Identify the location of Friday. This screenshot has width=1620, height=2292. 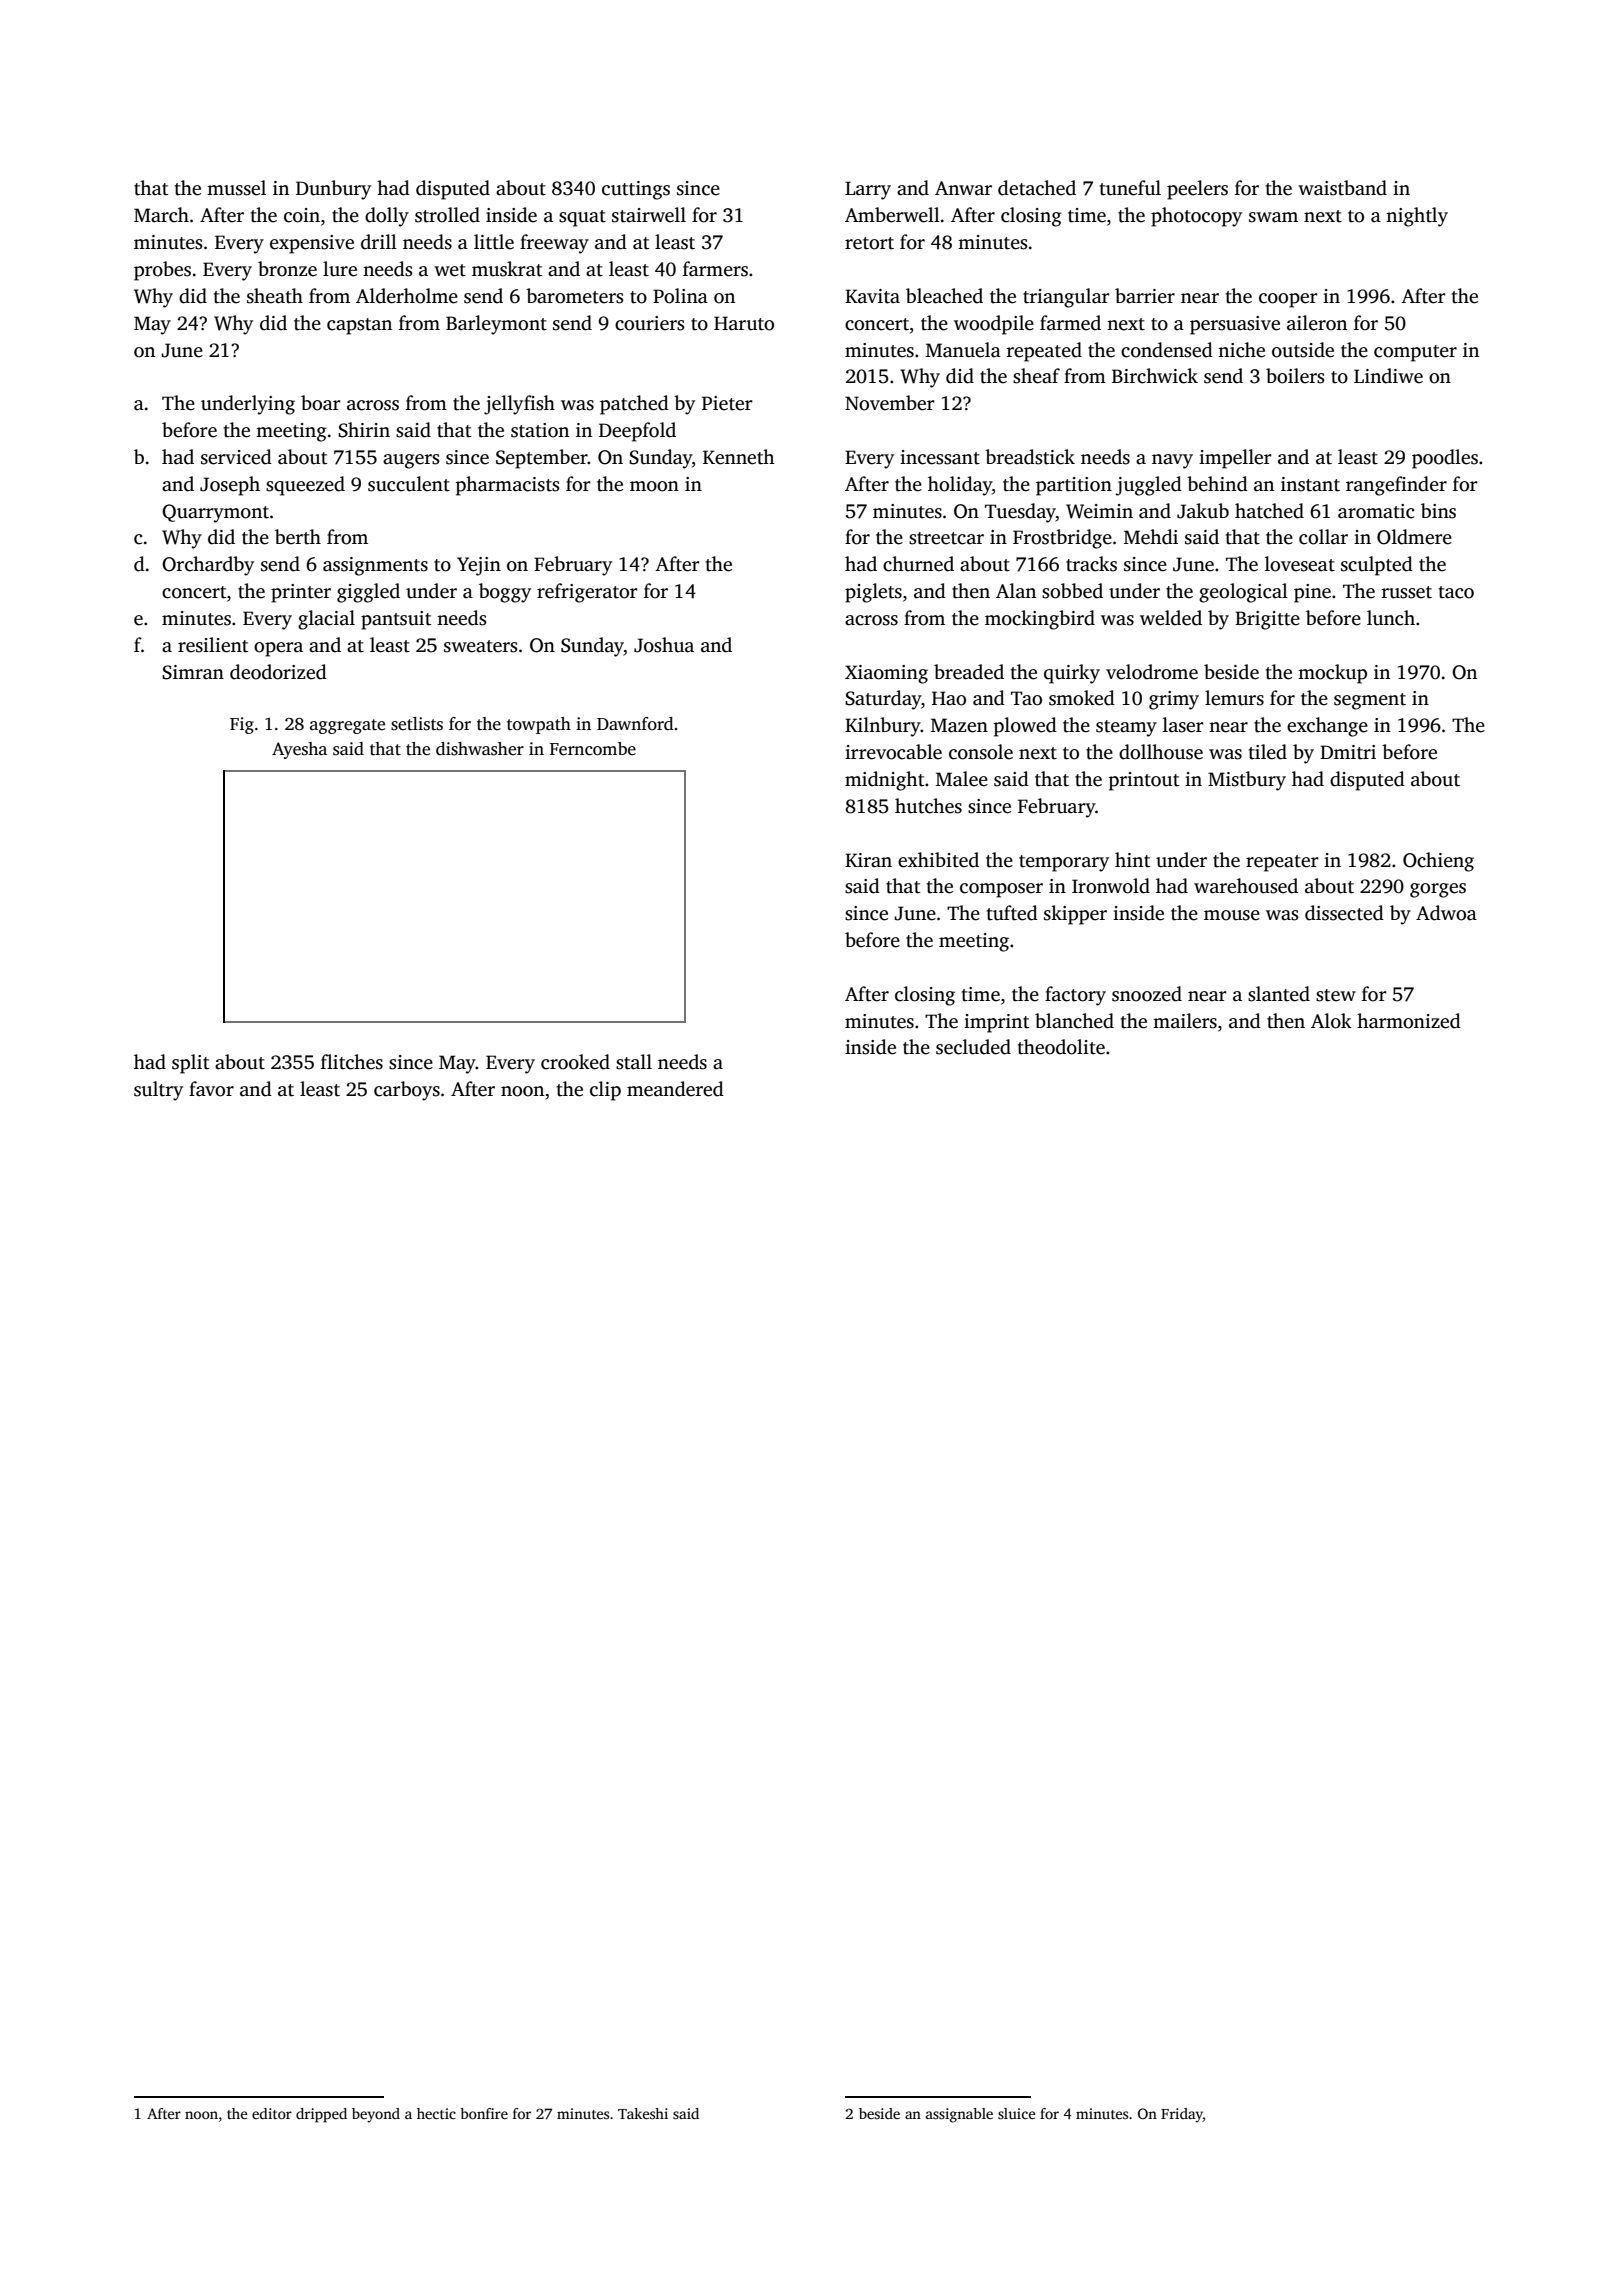
(1182, 2115).
